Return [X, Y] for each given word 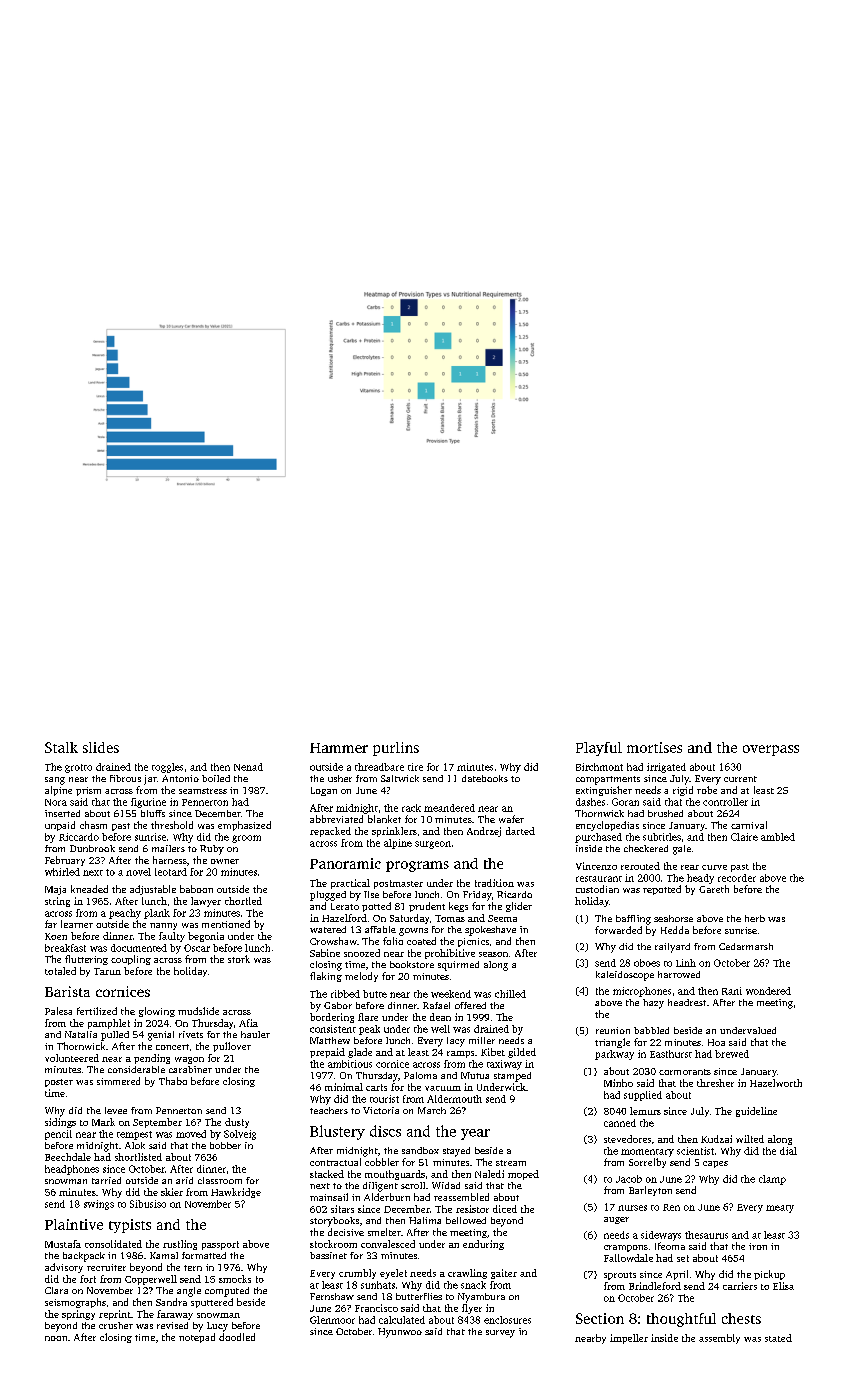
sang [55, 781]
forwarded [618, 930]
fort [88, 1279]
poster [59, 1083]
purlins [396, 749]
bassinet [328, 1255]
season [493, 954]
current [740, 779]
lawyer [206, 902]
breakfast [65, 948]
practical [350, 884]
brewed [732, 1054]
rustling [180, 1245]
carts [376, 1087]
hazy [653, 1004]
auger [616, 1220]
